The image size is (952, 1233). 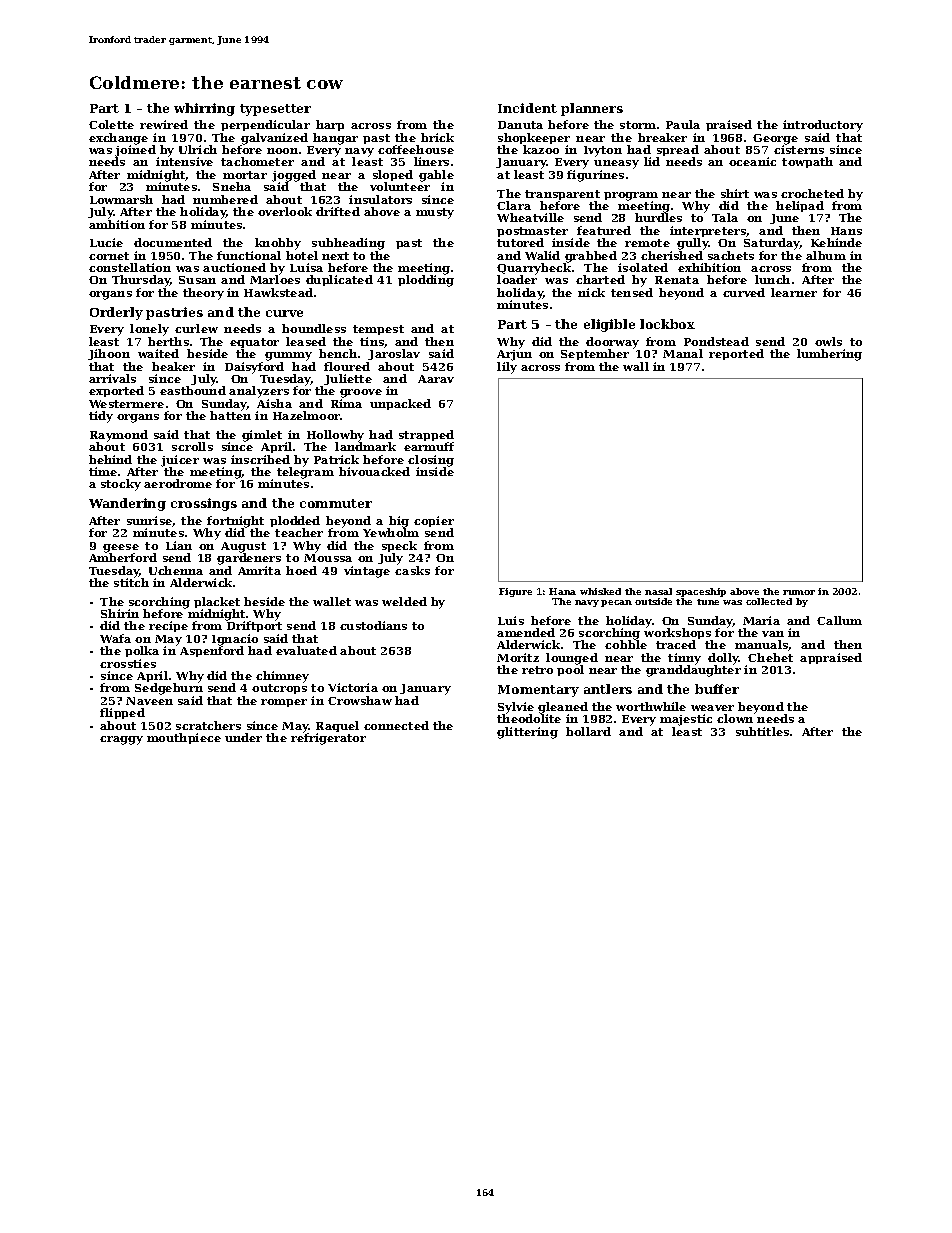 What do you see at coordinates (426, 281) in the screenshot?
I see `plodding` at bounding box center [426, 281].
